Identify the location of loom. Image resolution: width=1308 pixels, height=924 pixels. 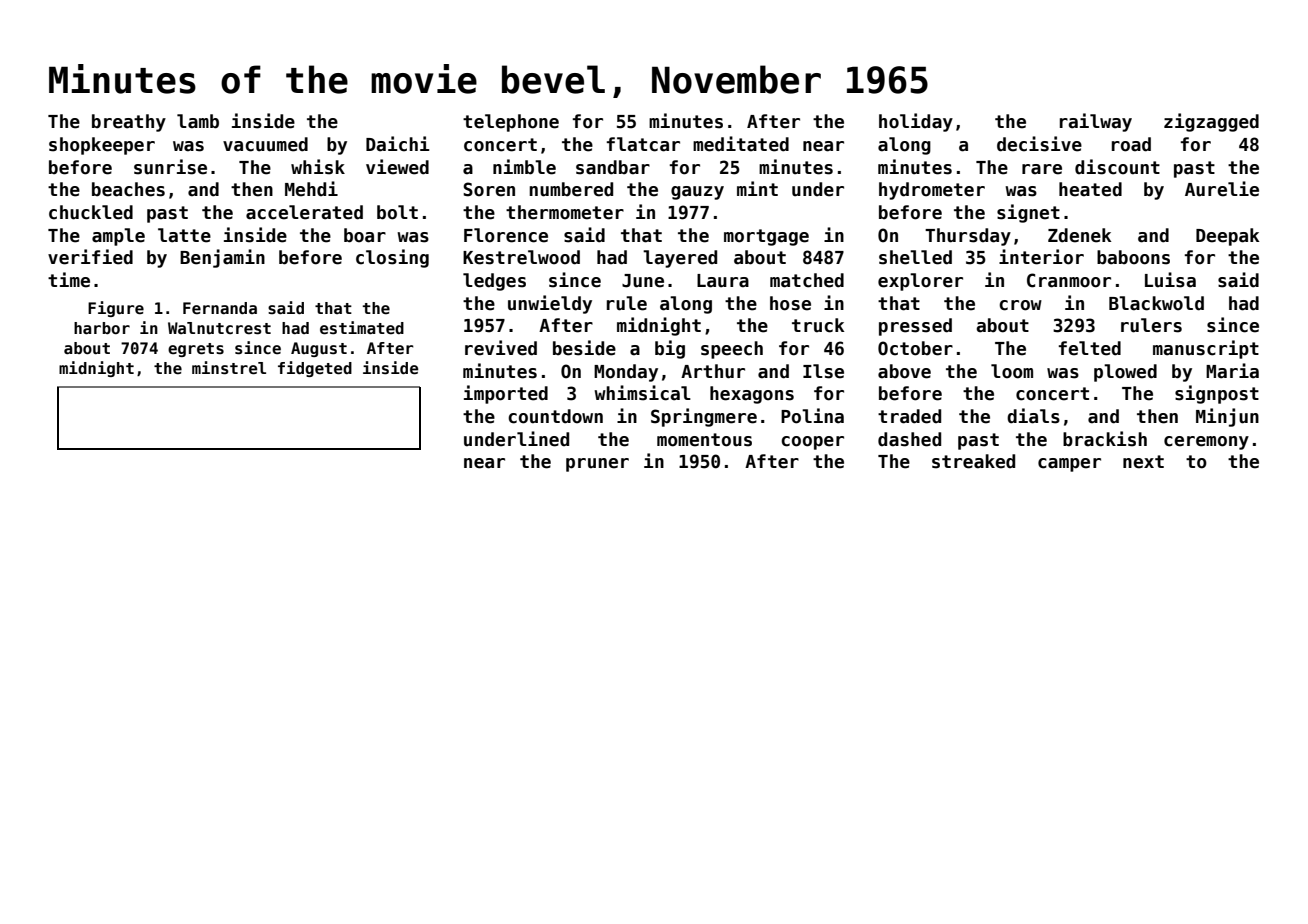
(1012, 371).
